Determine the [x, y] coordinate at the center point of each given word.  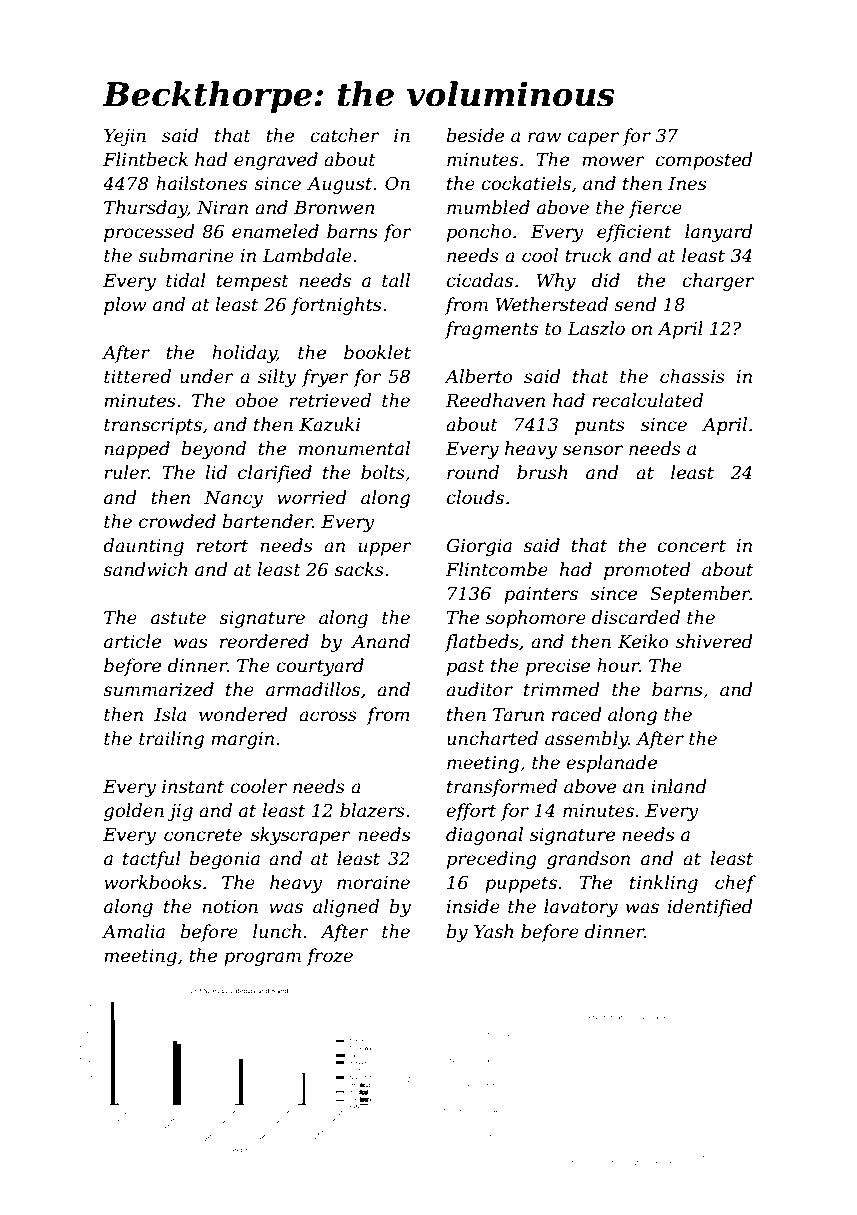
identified [710, 908]
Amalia [133, 931]
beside [475, 135]
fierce [655, 209]
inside [473, 906]
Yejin [125, 137]
